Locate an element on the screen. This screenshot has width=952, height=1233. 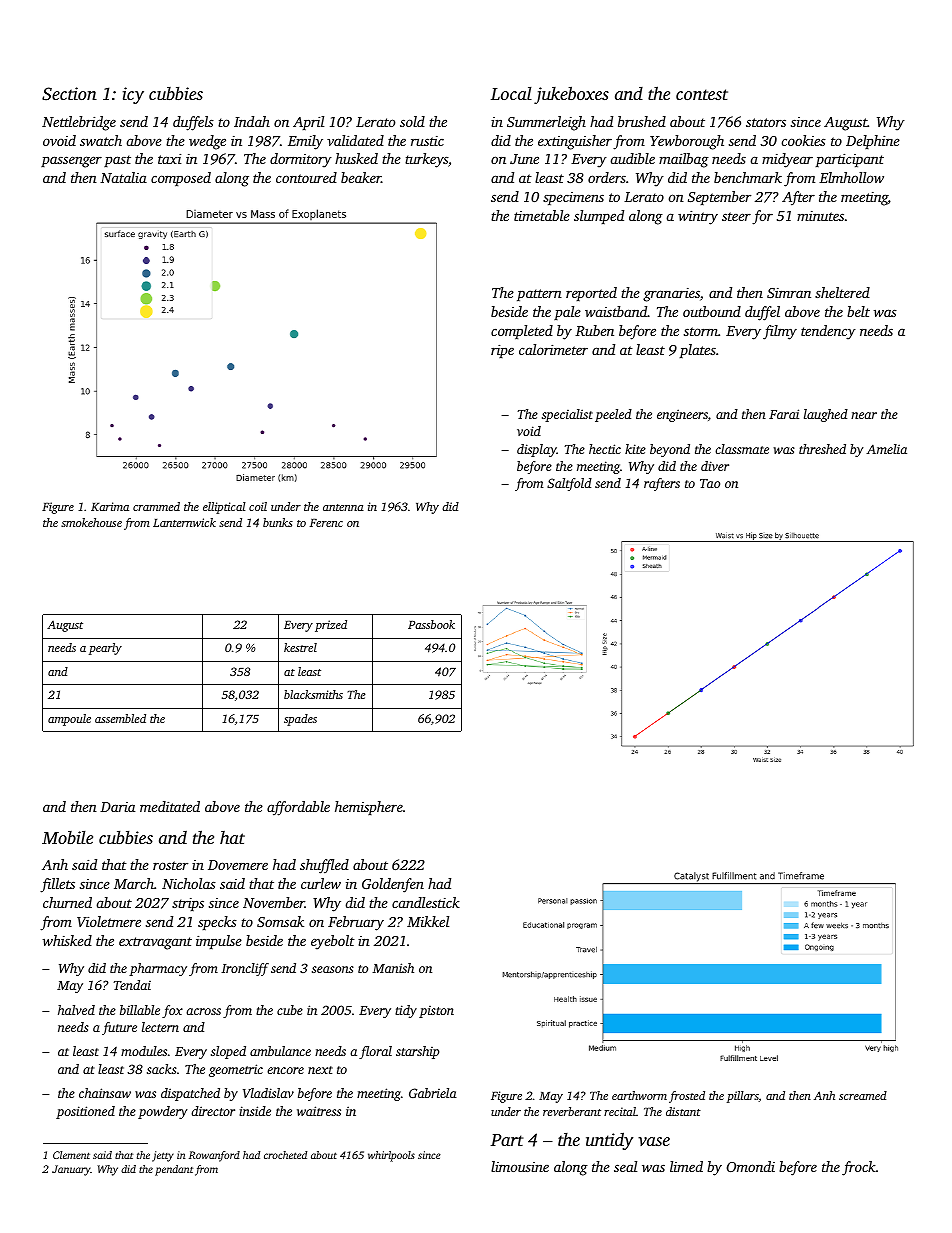
Local is located at coordinates (511, 93).
